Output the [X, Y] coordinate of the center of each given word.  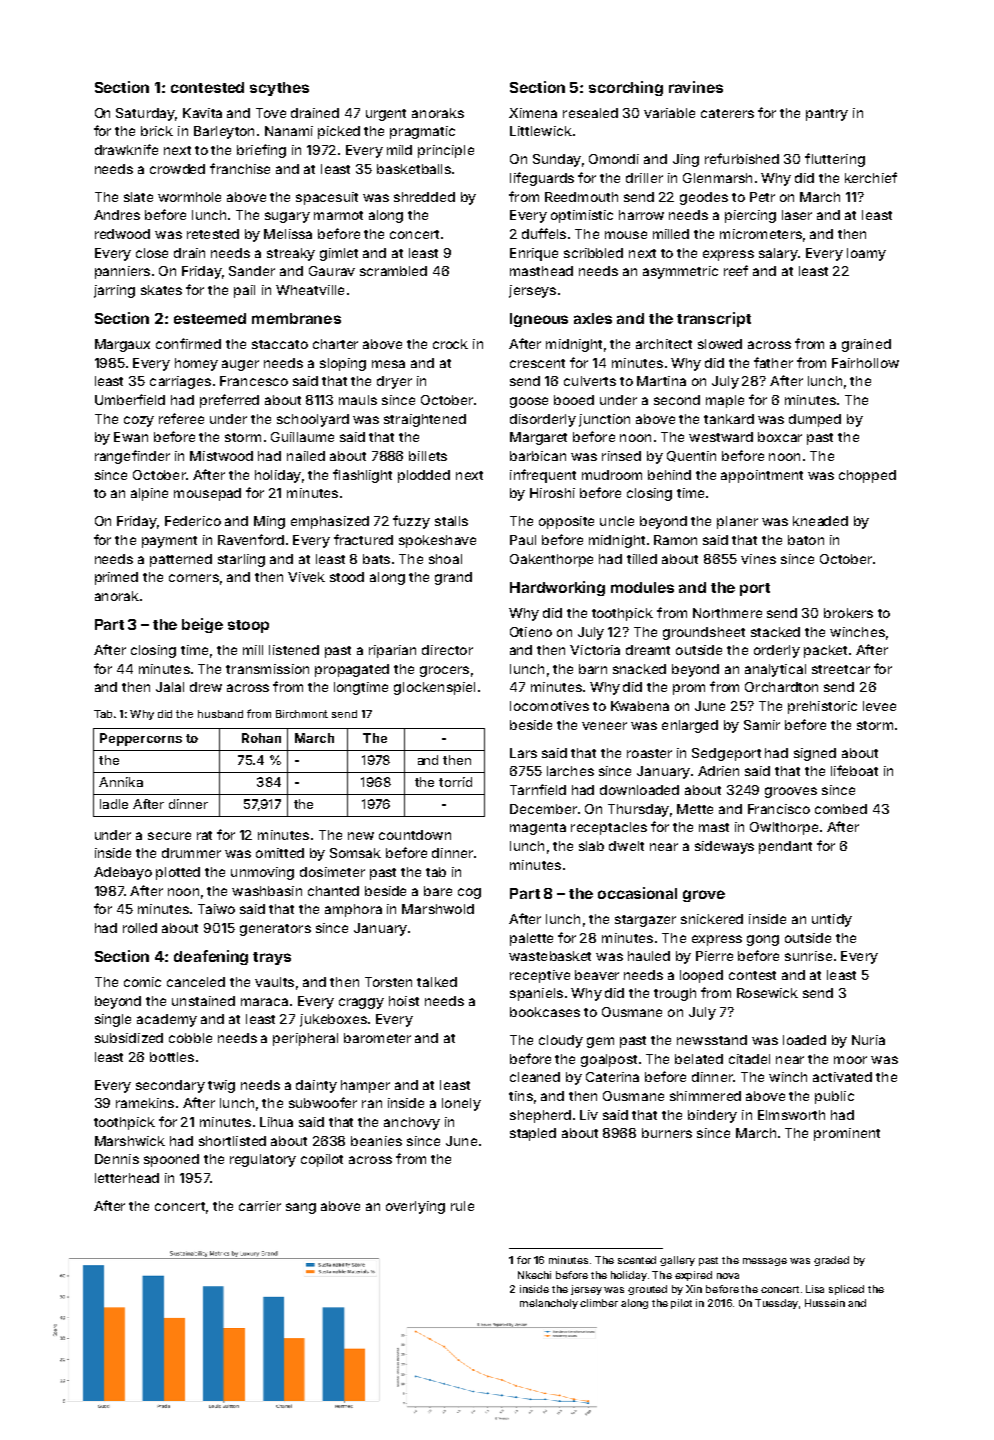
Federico [193, 521]
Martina [661, 381]
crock [450, 344]
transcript [714, 319]
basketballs [414, 169]
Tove [271, 113]
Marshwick [130, 1141]
